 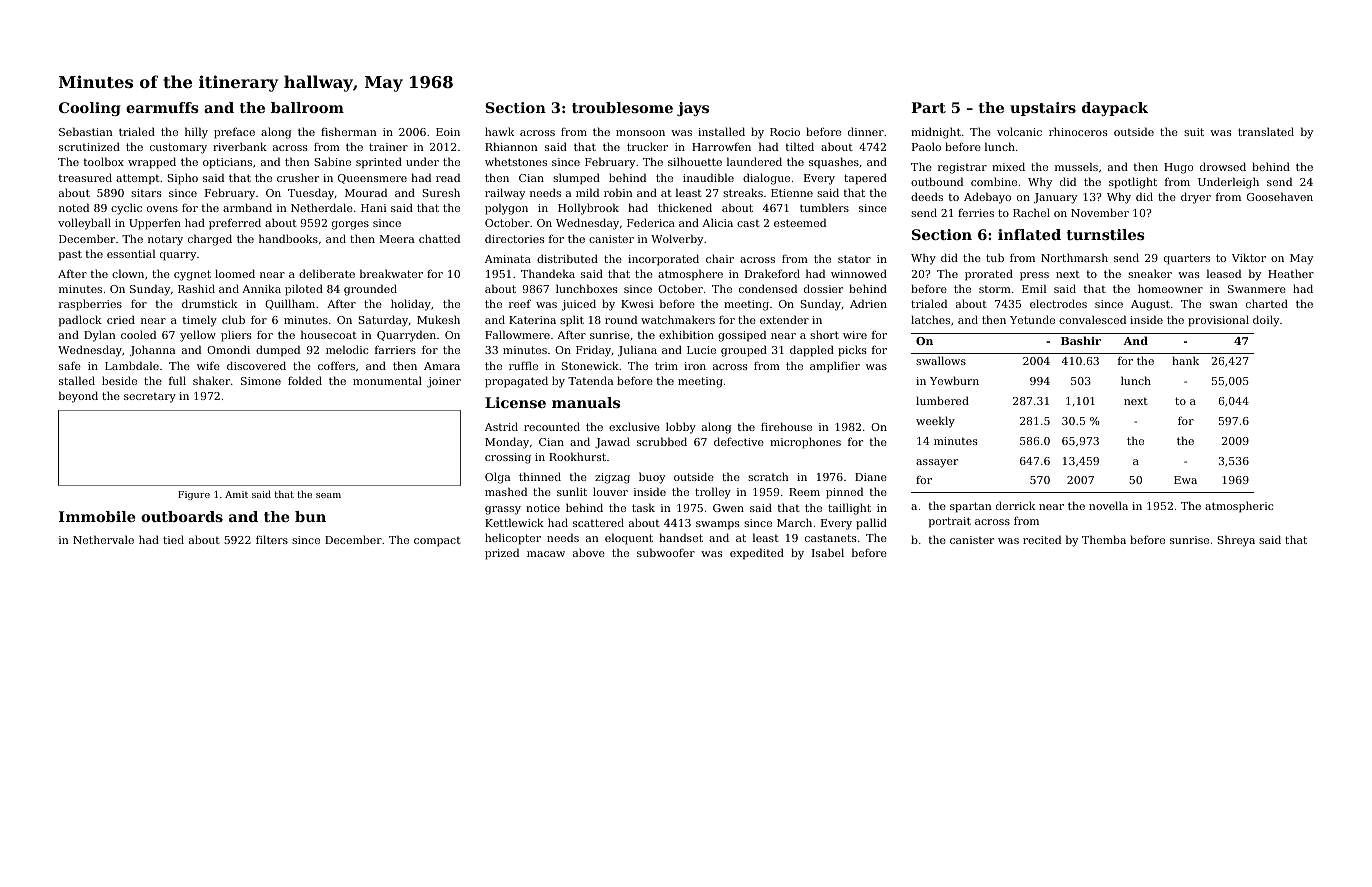 What do you see at coordinates (622, 107) in the document?
I see `troublesome` at bounding box center [622, 107].
